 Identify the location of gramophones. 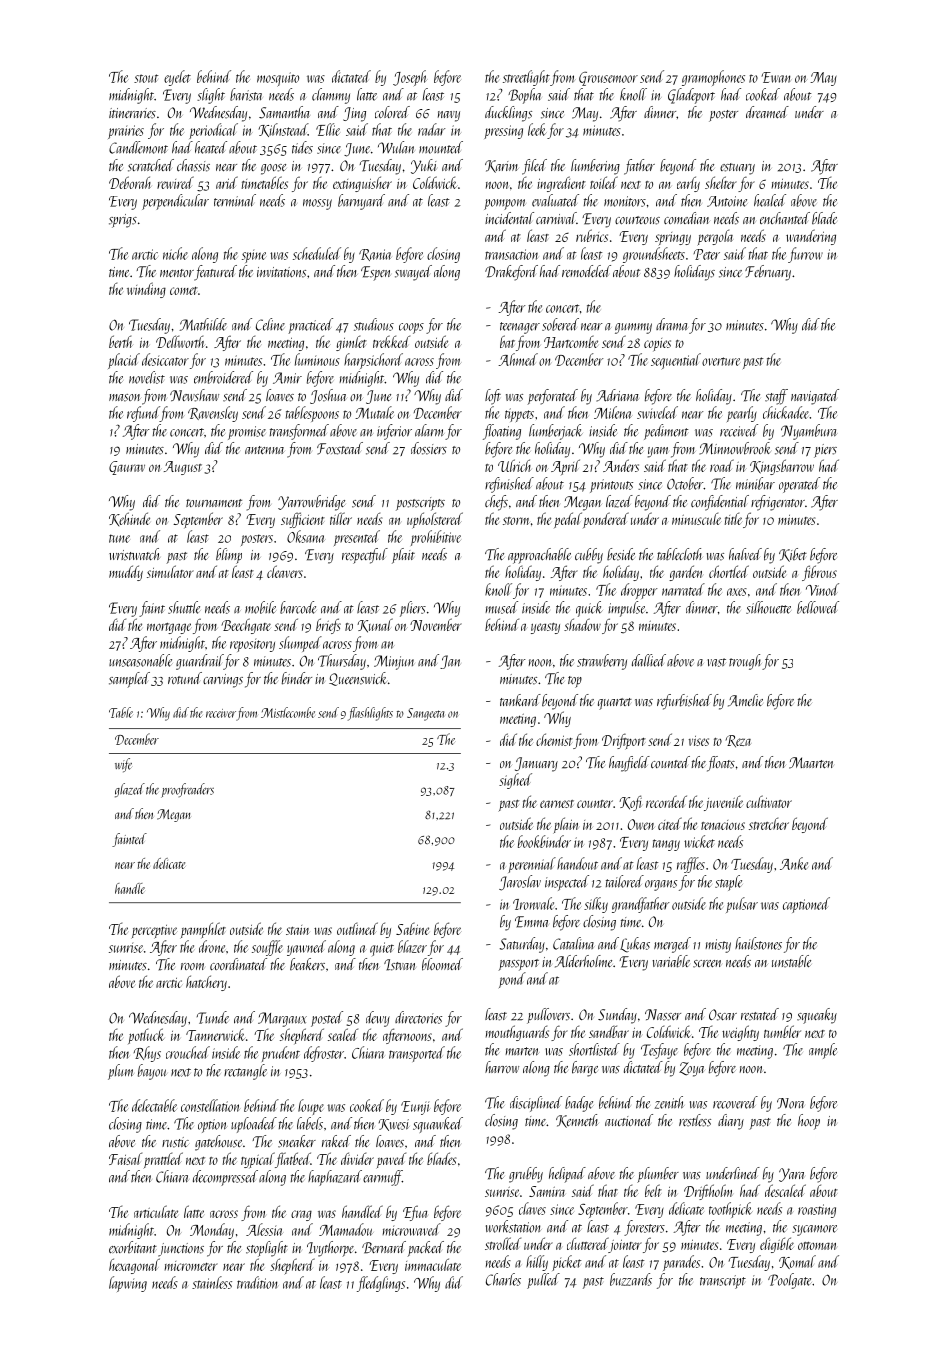
(713, 78).
